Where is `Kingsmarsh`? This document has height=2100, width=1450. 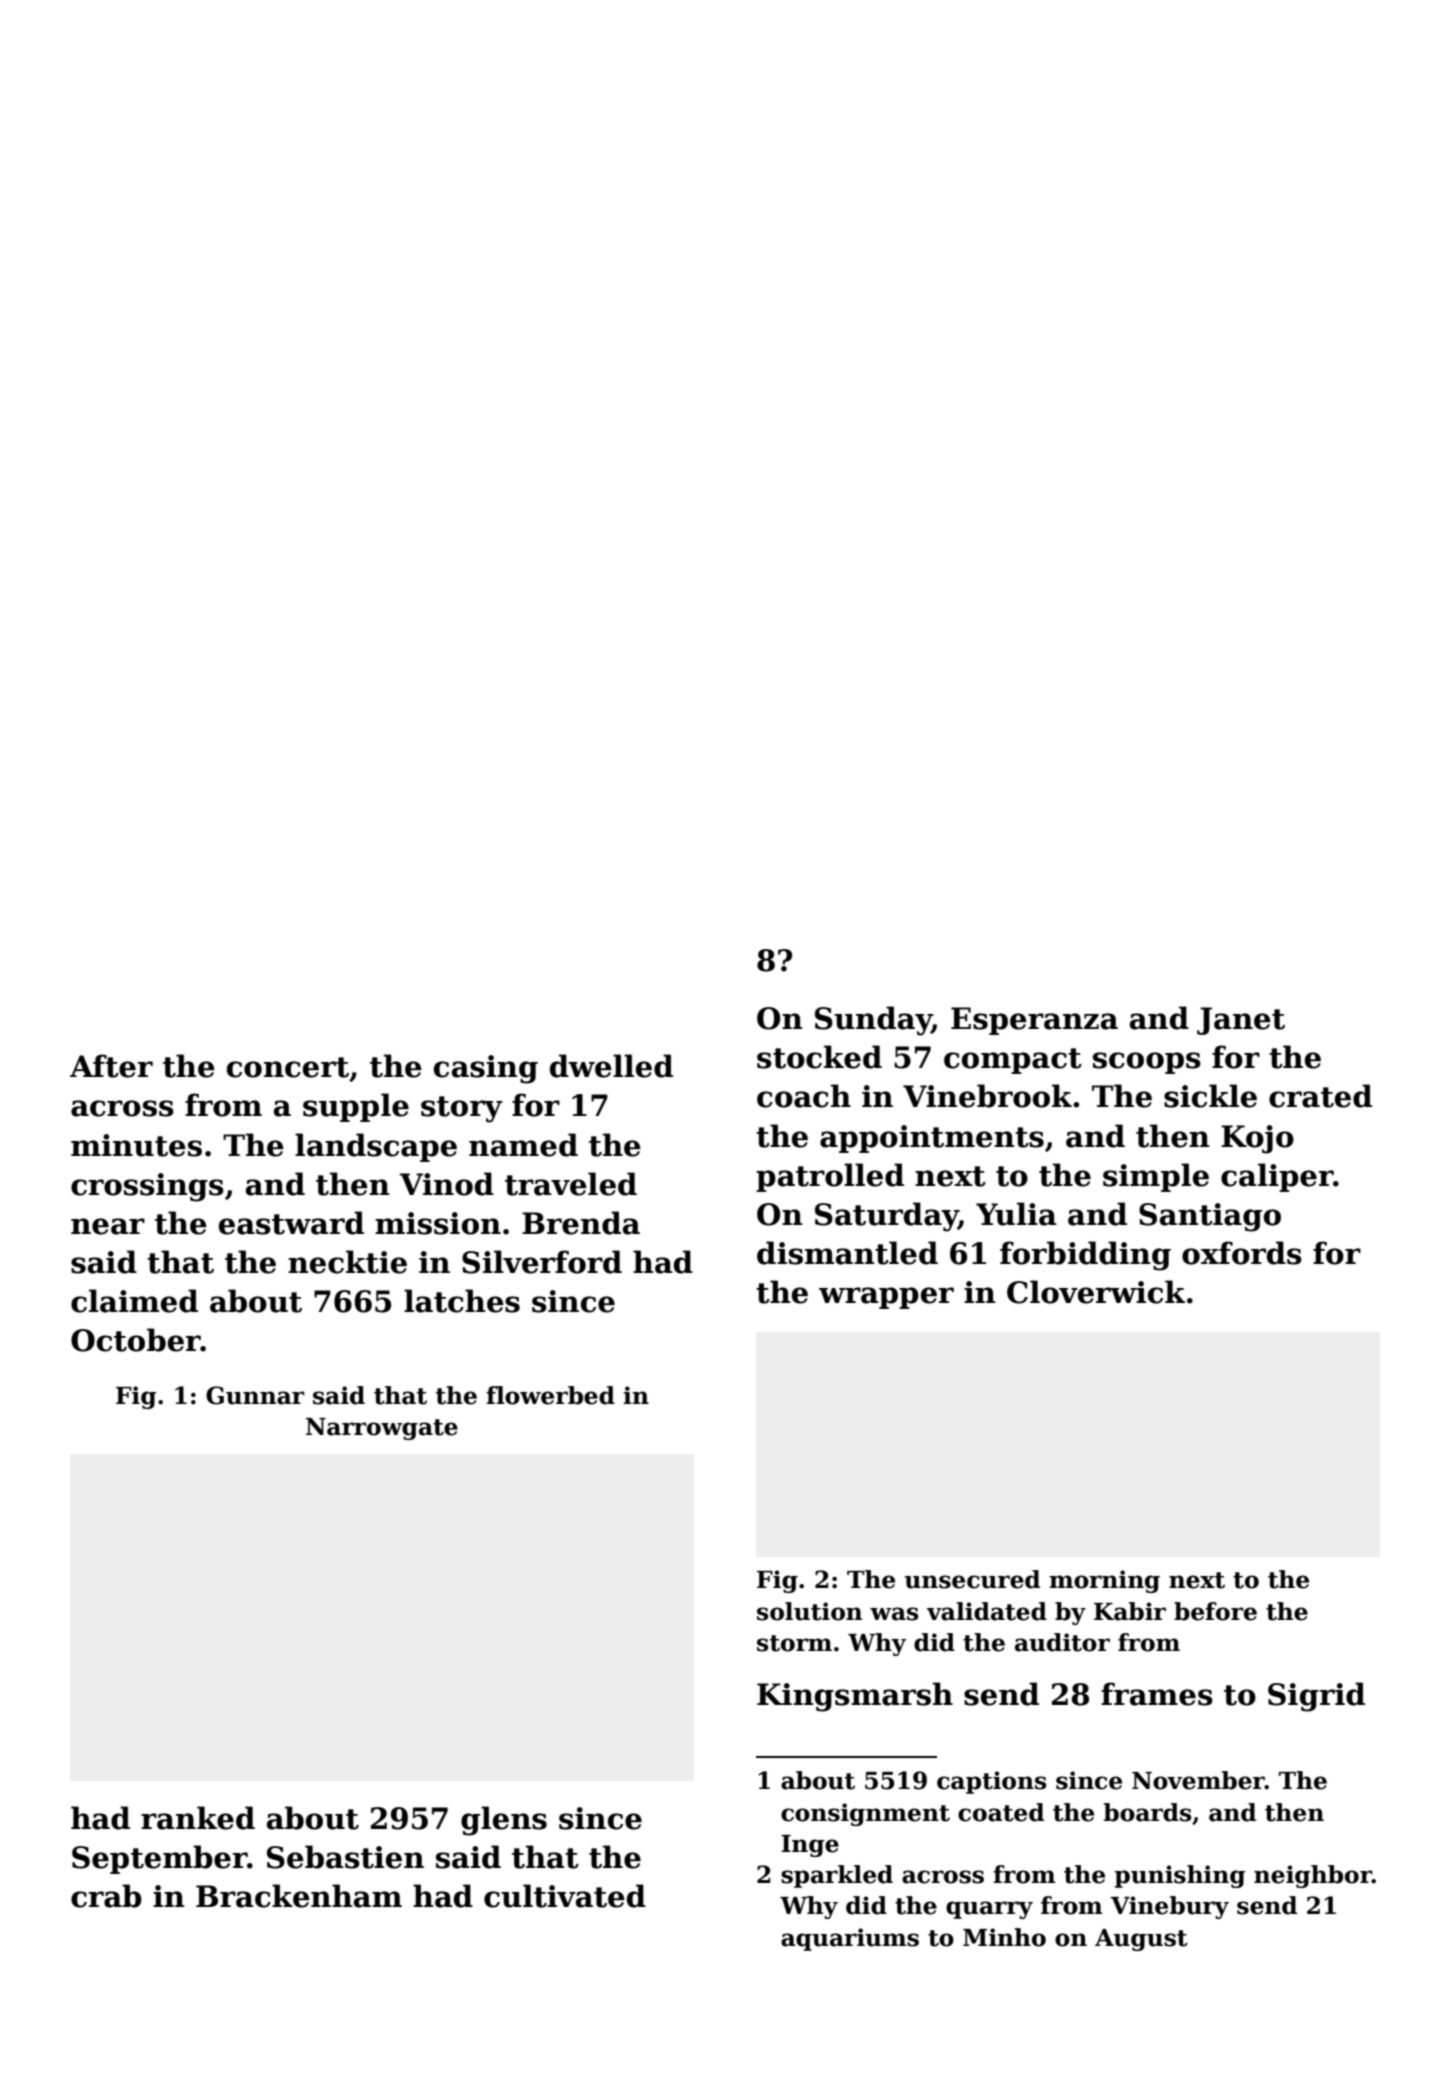 Kingsmarsh is located at coordinates (855, 1697).
